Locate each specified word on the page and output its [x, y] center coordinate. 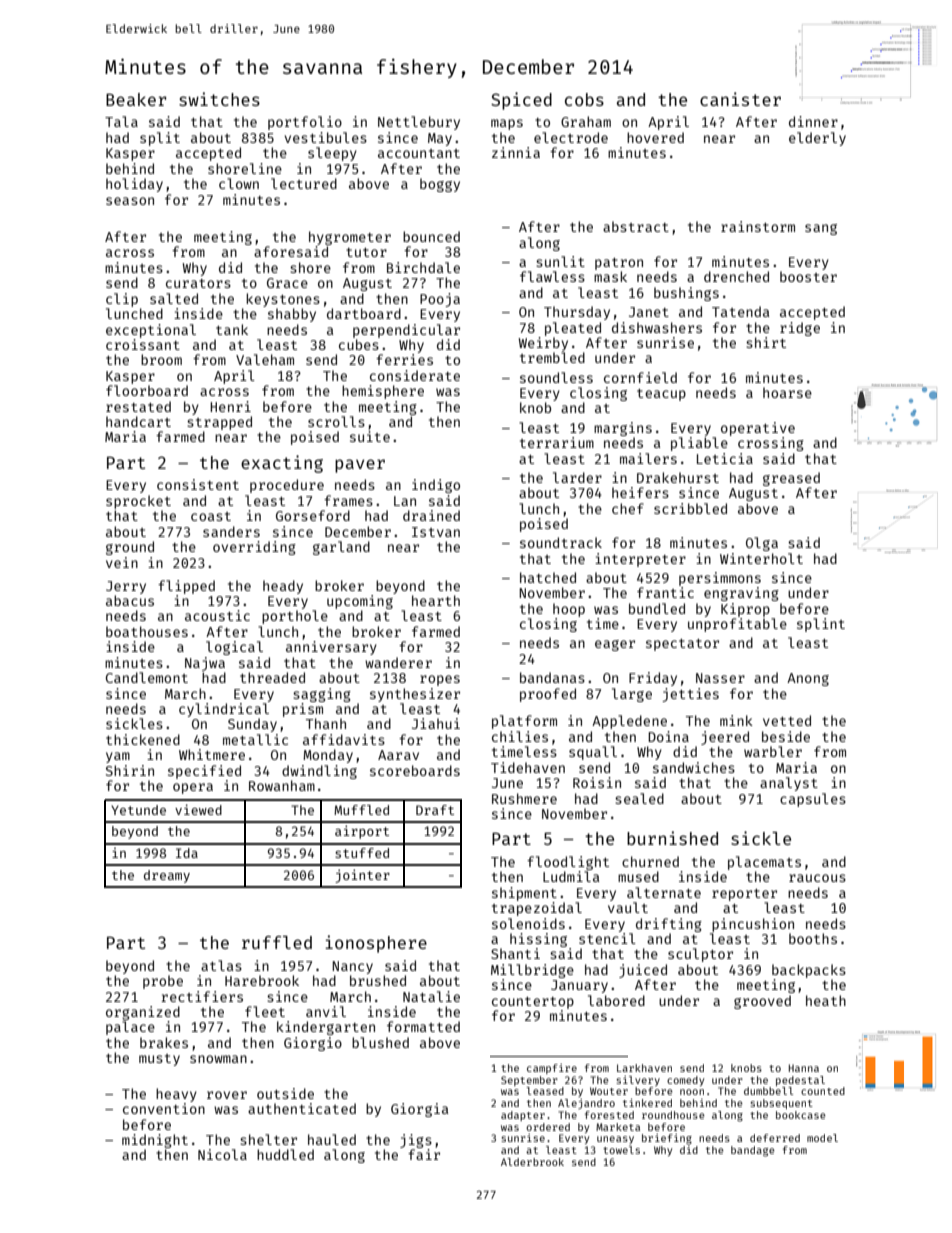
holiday [134, 185]
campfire [552, 1069]
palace [130, 1028]
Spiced [521, 101]
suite [370, 436]
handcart [138, 421]
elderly [817, 139]
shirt [766, 342]
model [822, 1138]
